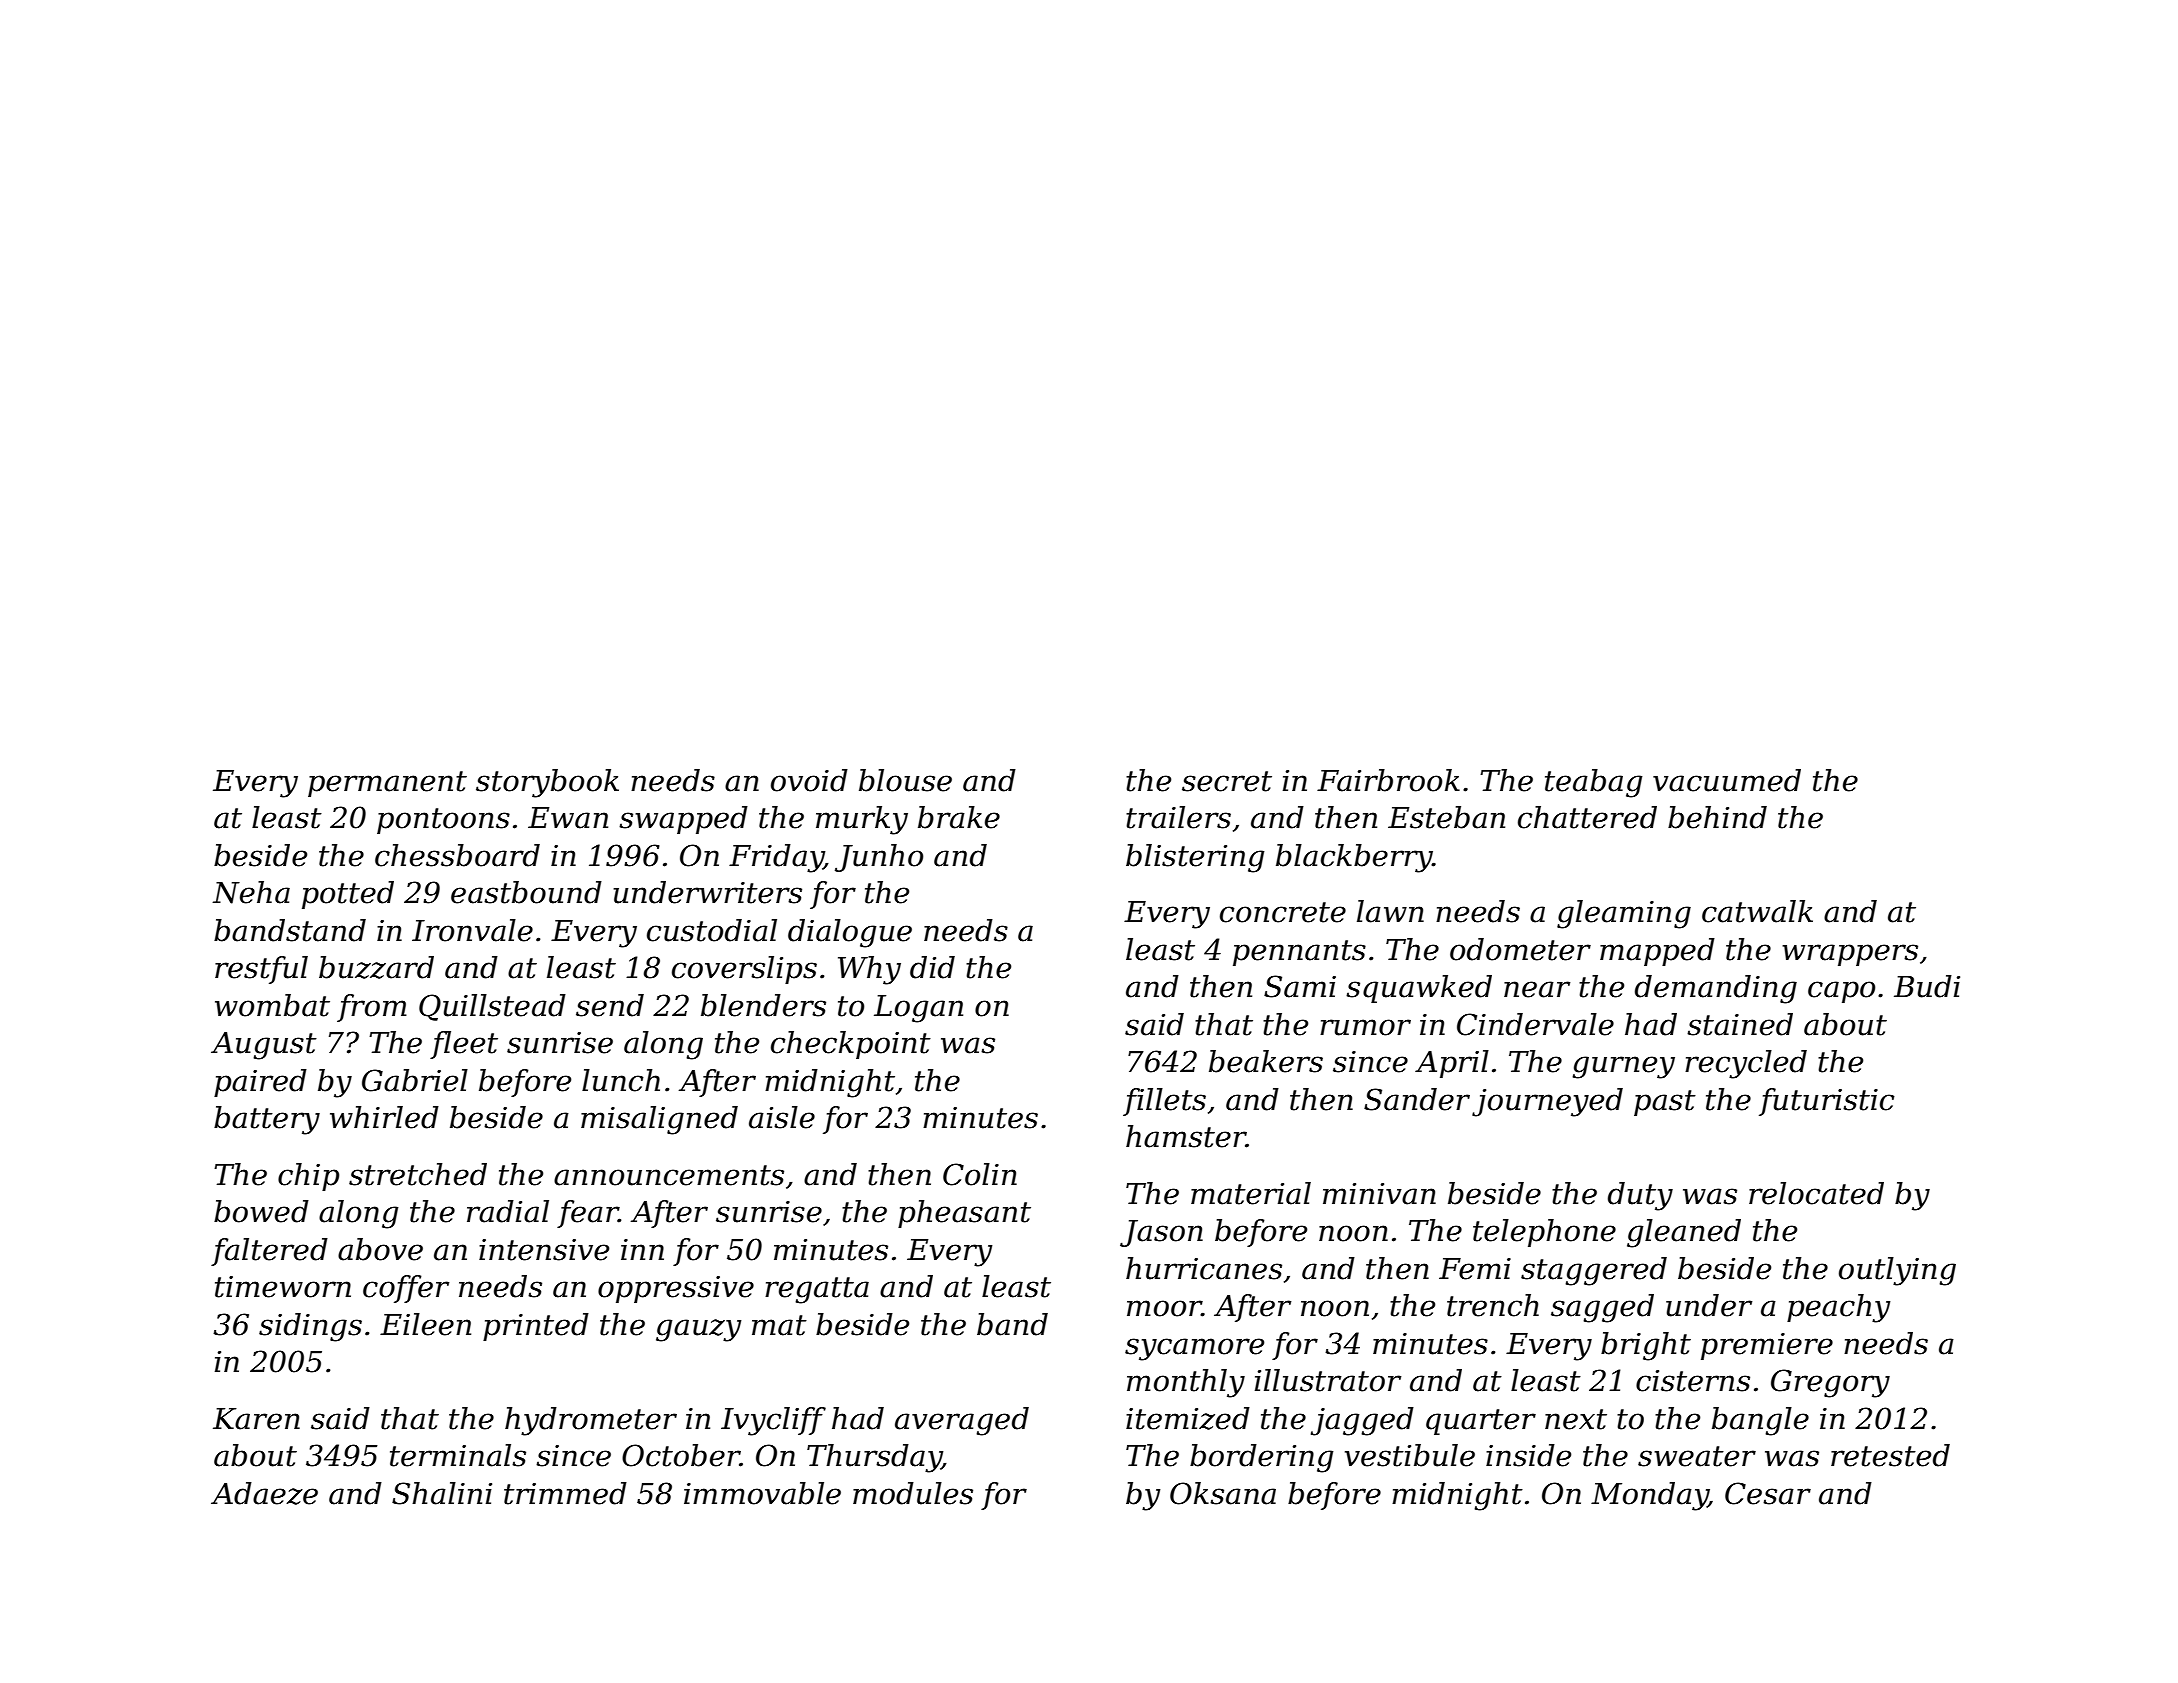  Describe the element at coordinates (712, 930) in the screenshot. I see `custodial` at that location.
